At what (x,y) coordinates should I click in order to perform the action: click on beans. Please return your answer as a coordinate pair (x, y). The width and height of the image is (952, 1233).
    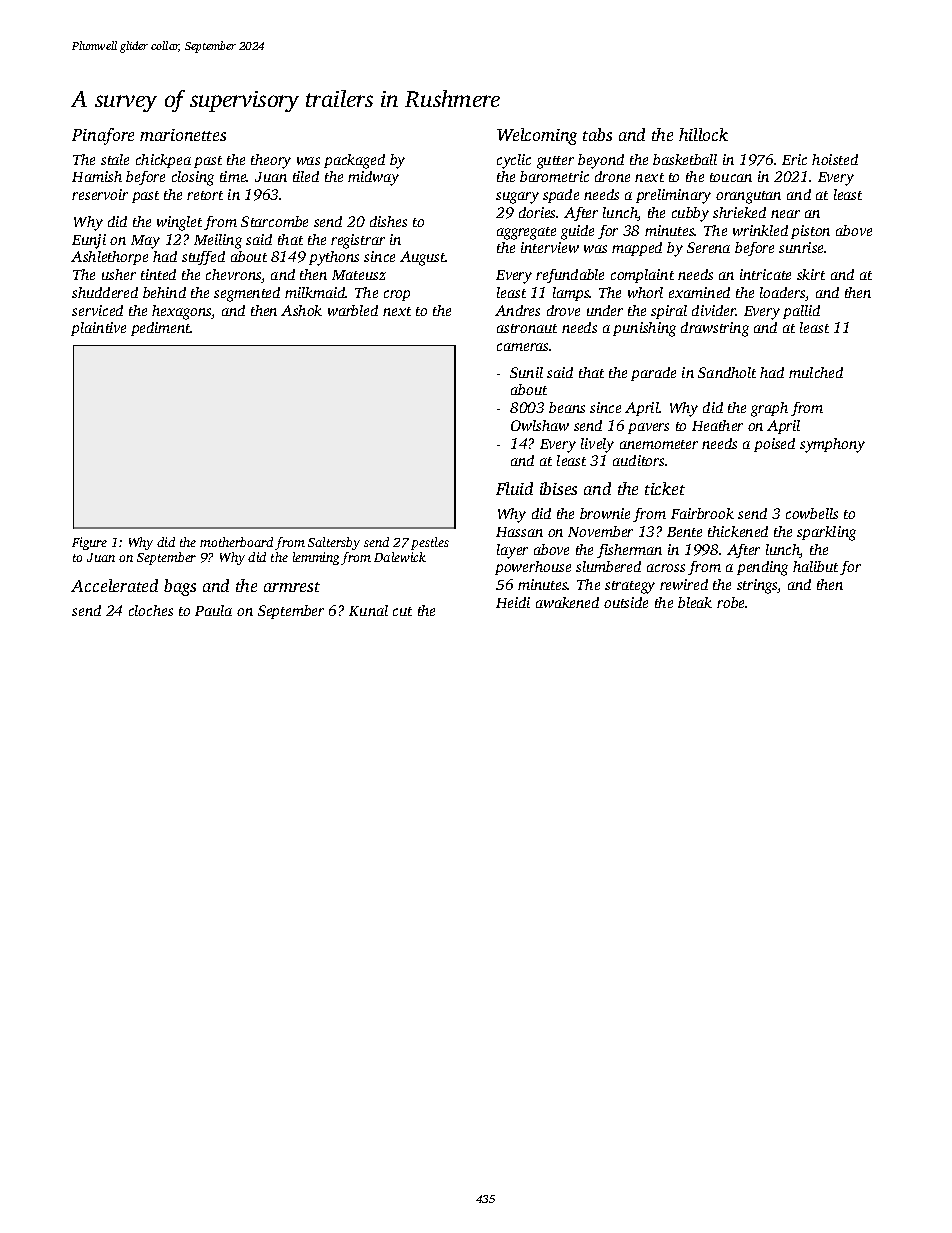
    Looking at the image, I should click on (567, 407).
